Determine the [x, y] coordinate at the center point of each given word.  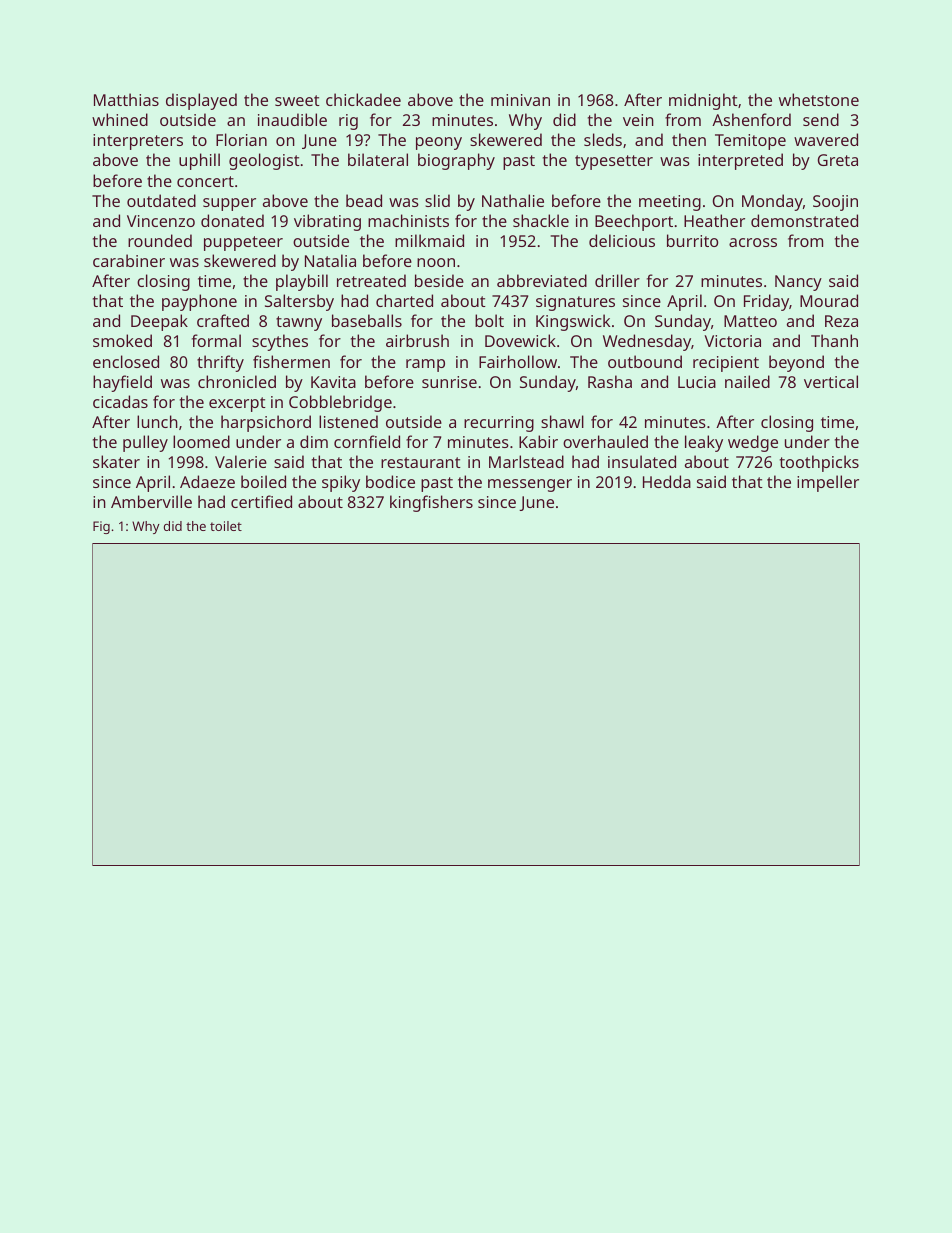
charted [404, 300]
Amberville [151, 501]
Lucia [697, 382]
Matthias [126, 99]
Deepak [159, 322]
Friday [766, 302]
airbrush [417, 340]
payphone [199, 302]
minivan [520, 100]
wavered [826, 139]
